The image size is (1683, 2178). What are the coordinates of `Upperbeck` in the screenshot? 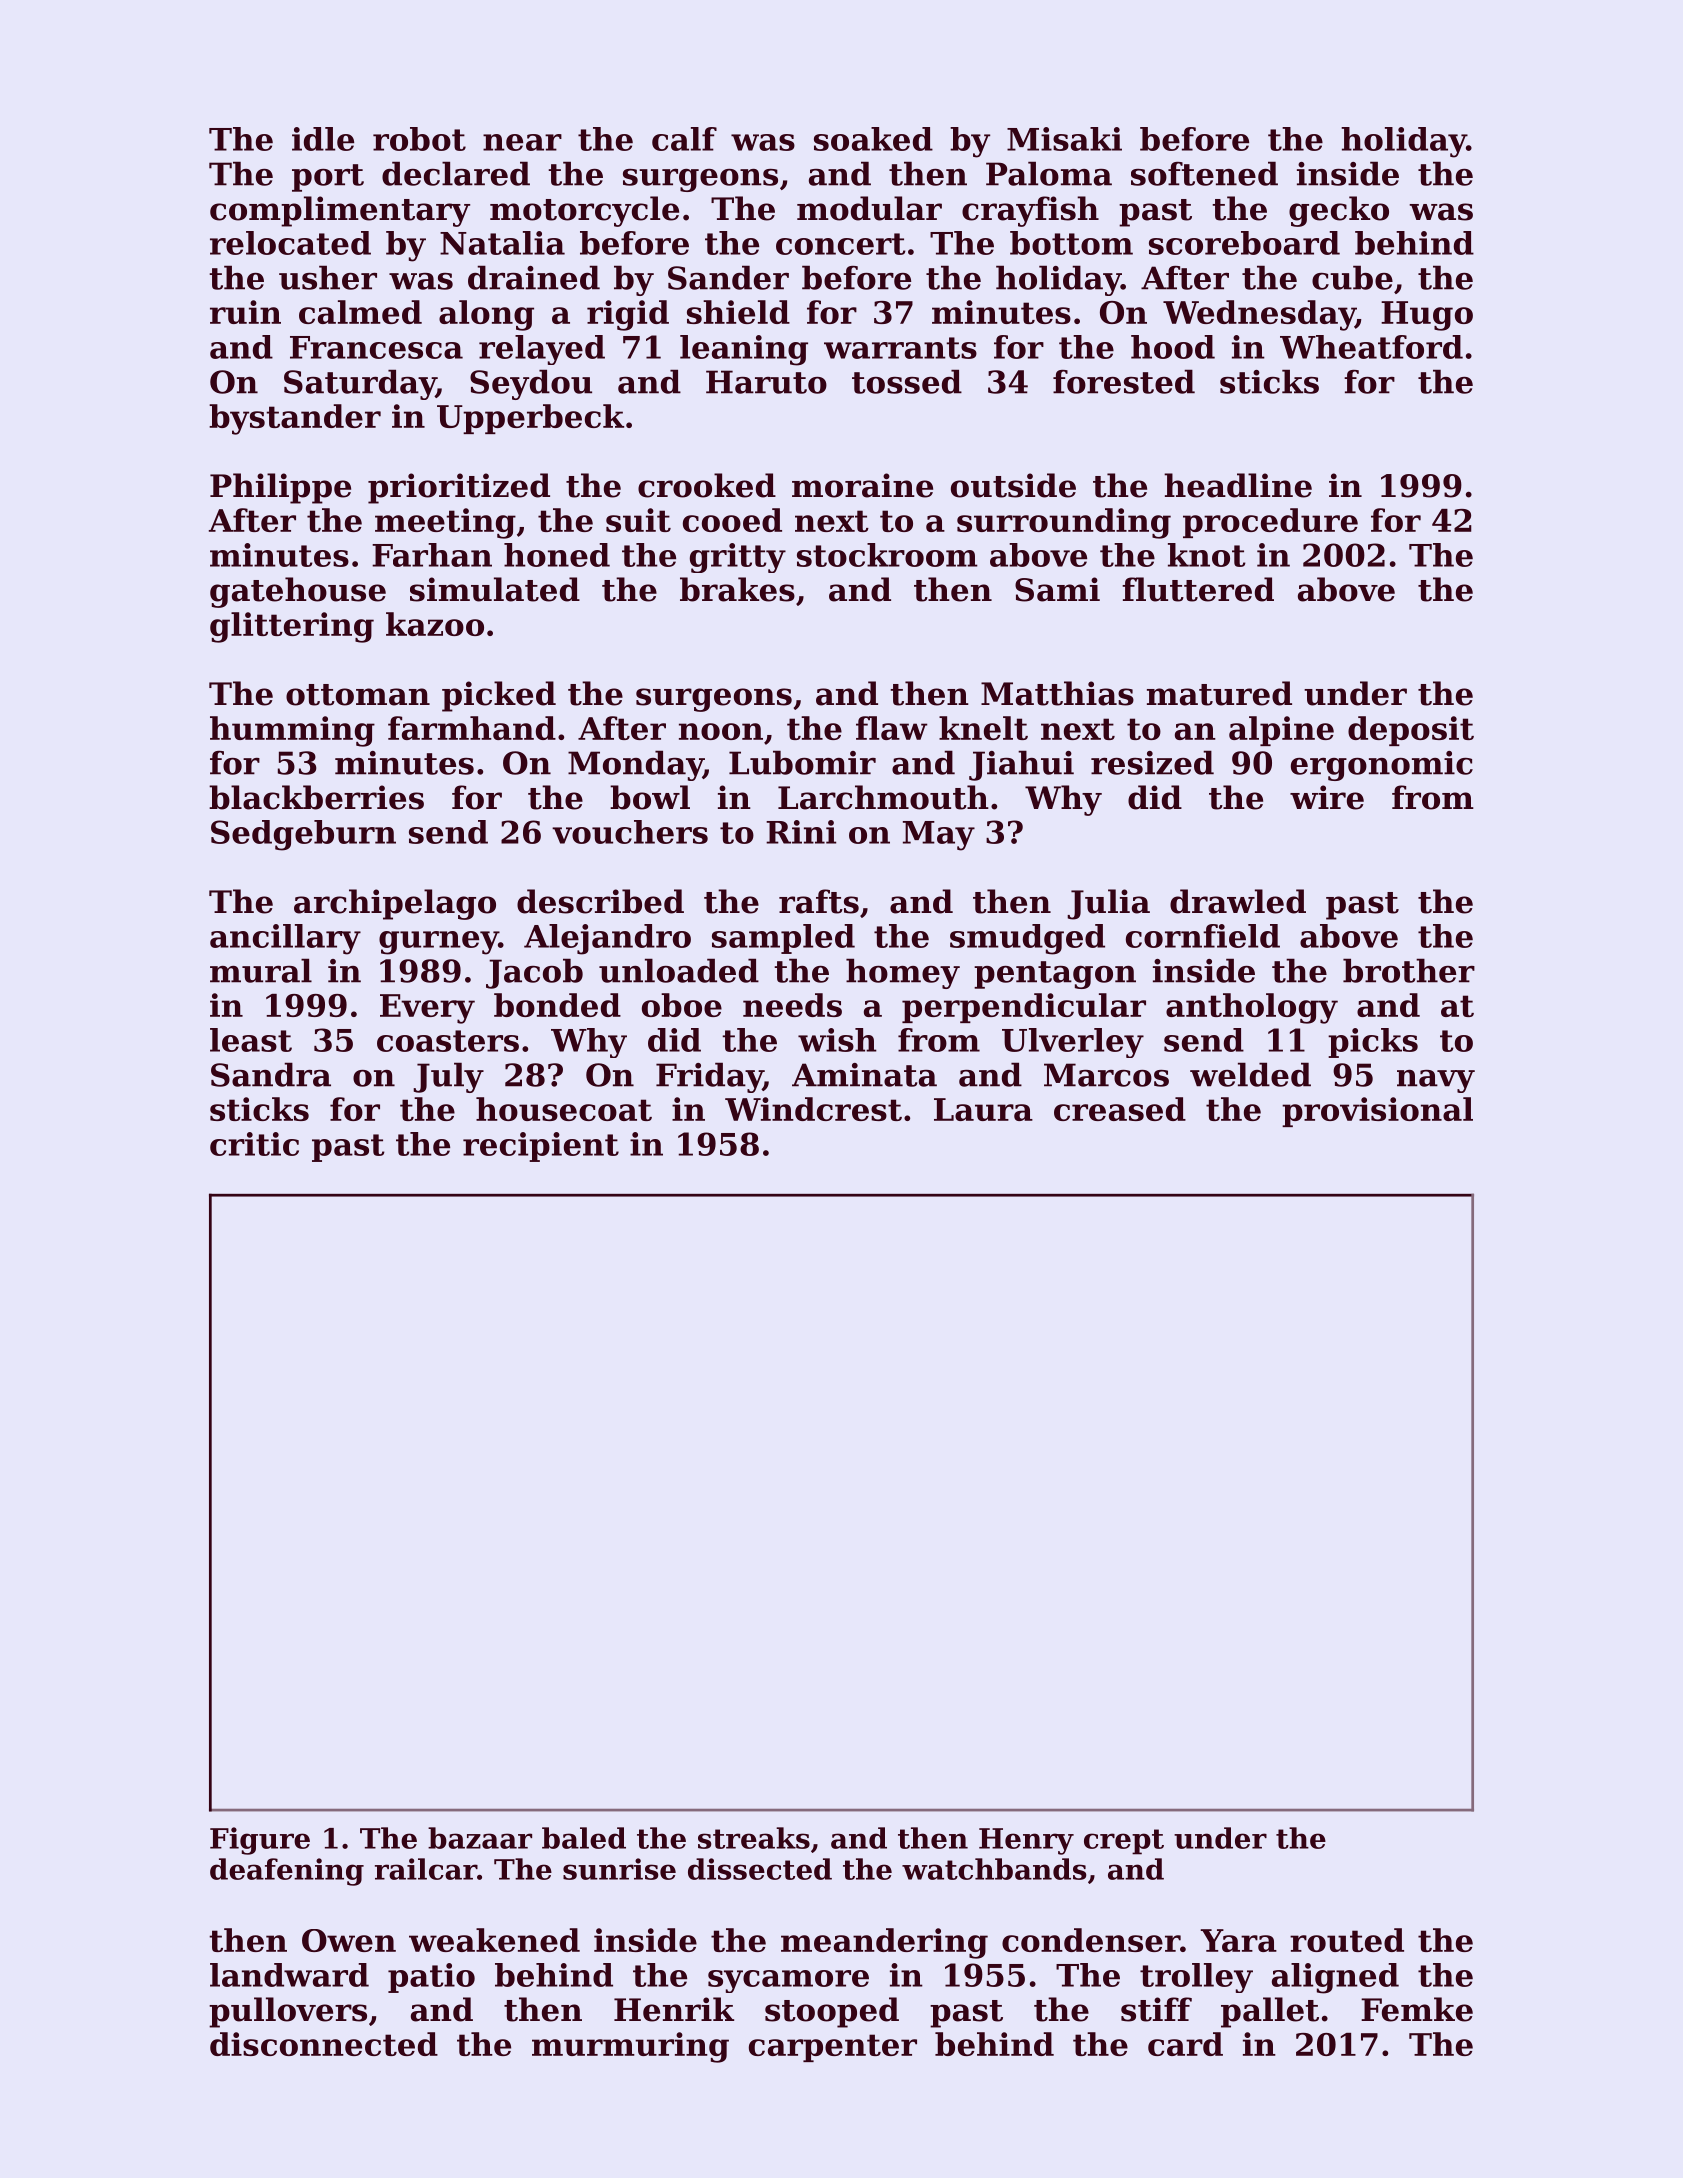 It's located at (530, 419).
